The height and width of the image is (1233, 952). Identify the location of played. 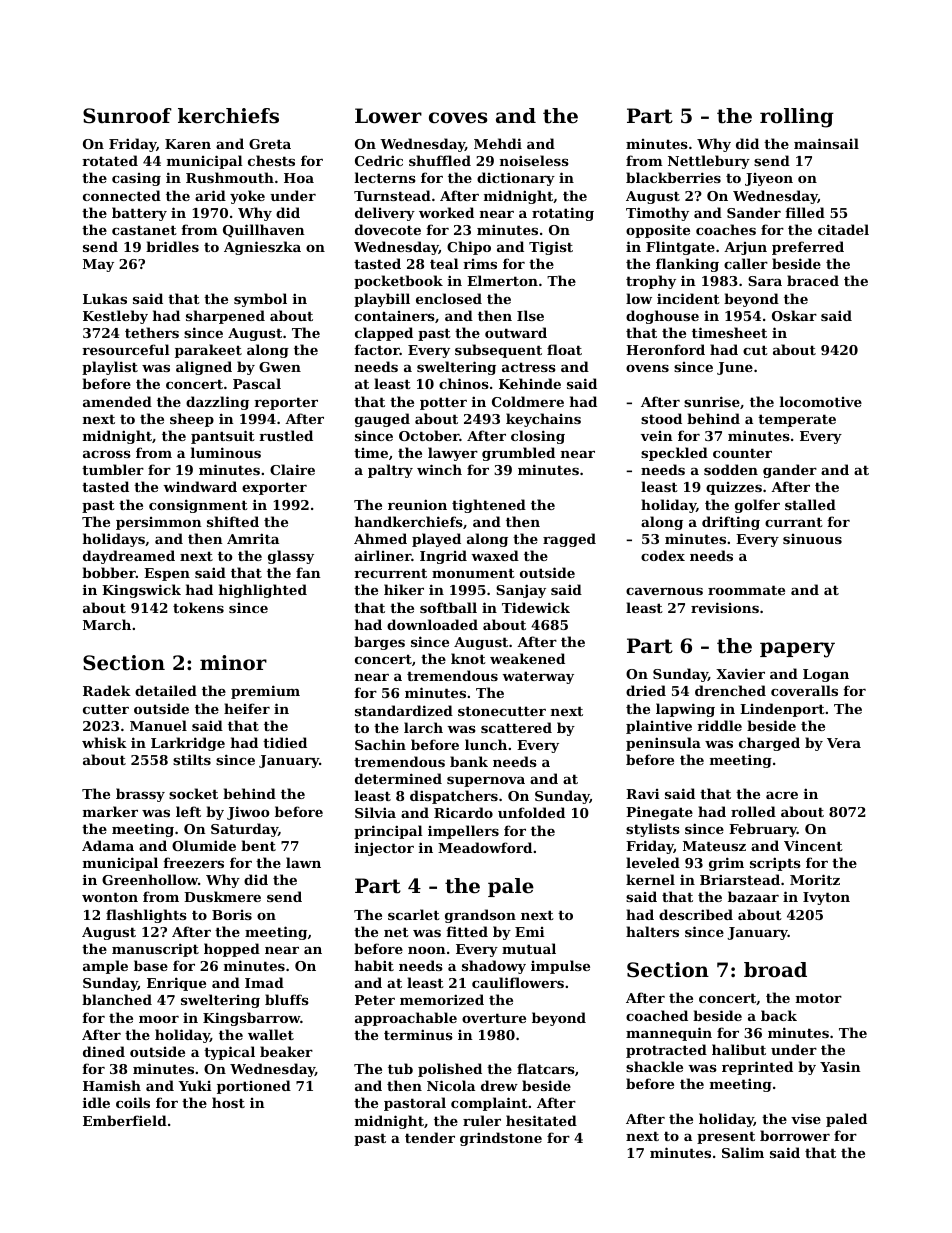
(436, 540).
